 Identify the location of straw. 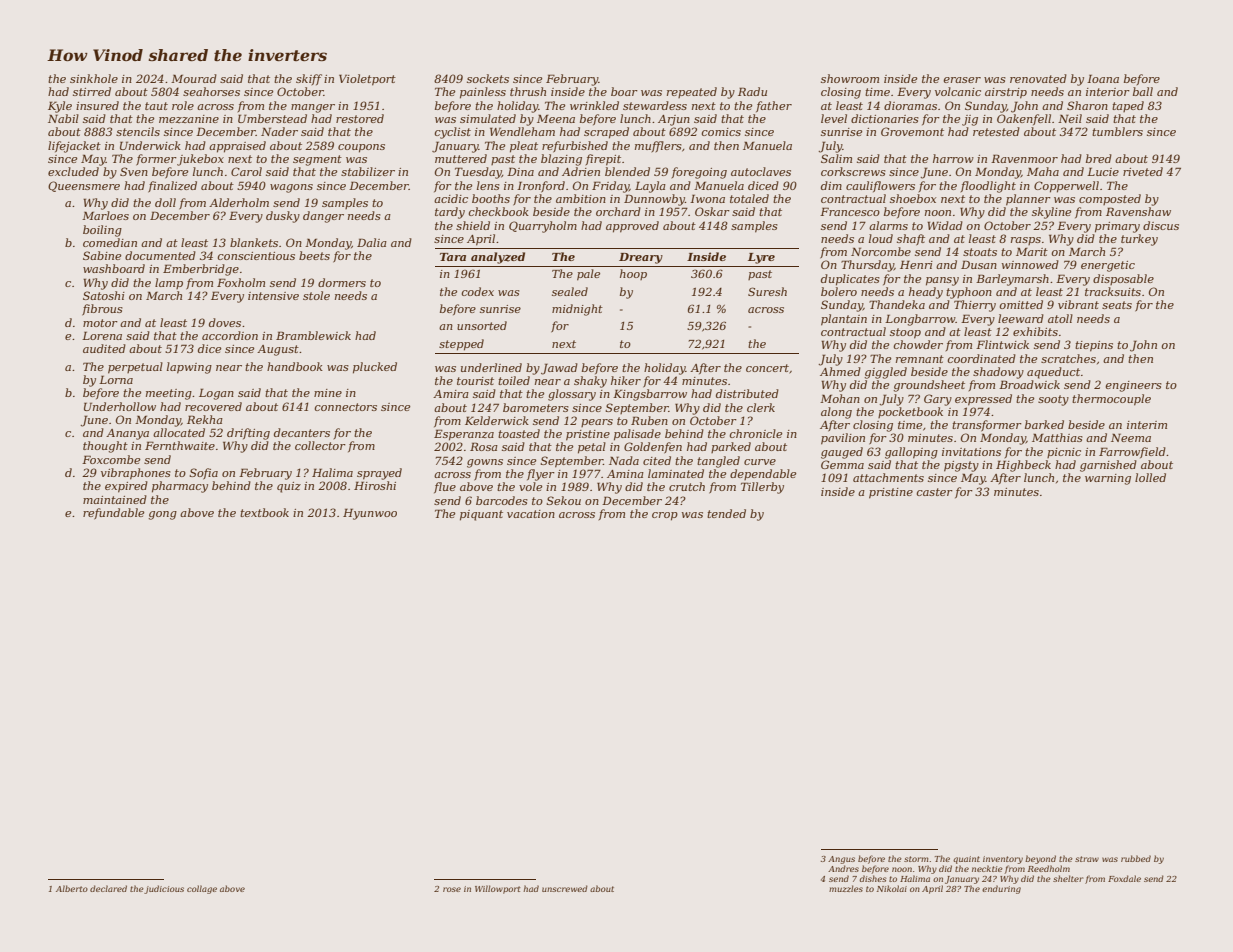
(1087, 859).
